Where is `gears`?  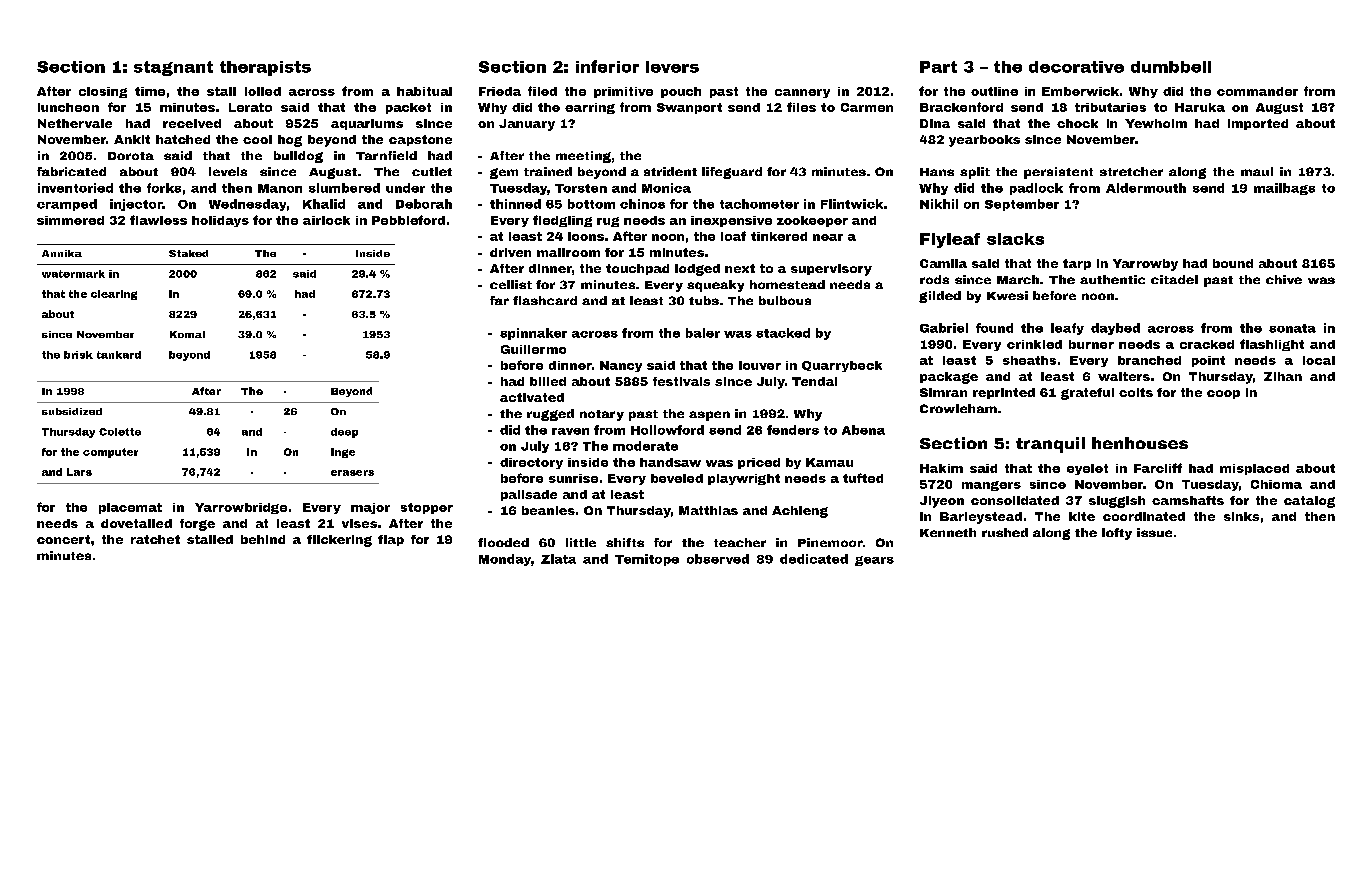 gears is located at coordinates (874, 561).
